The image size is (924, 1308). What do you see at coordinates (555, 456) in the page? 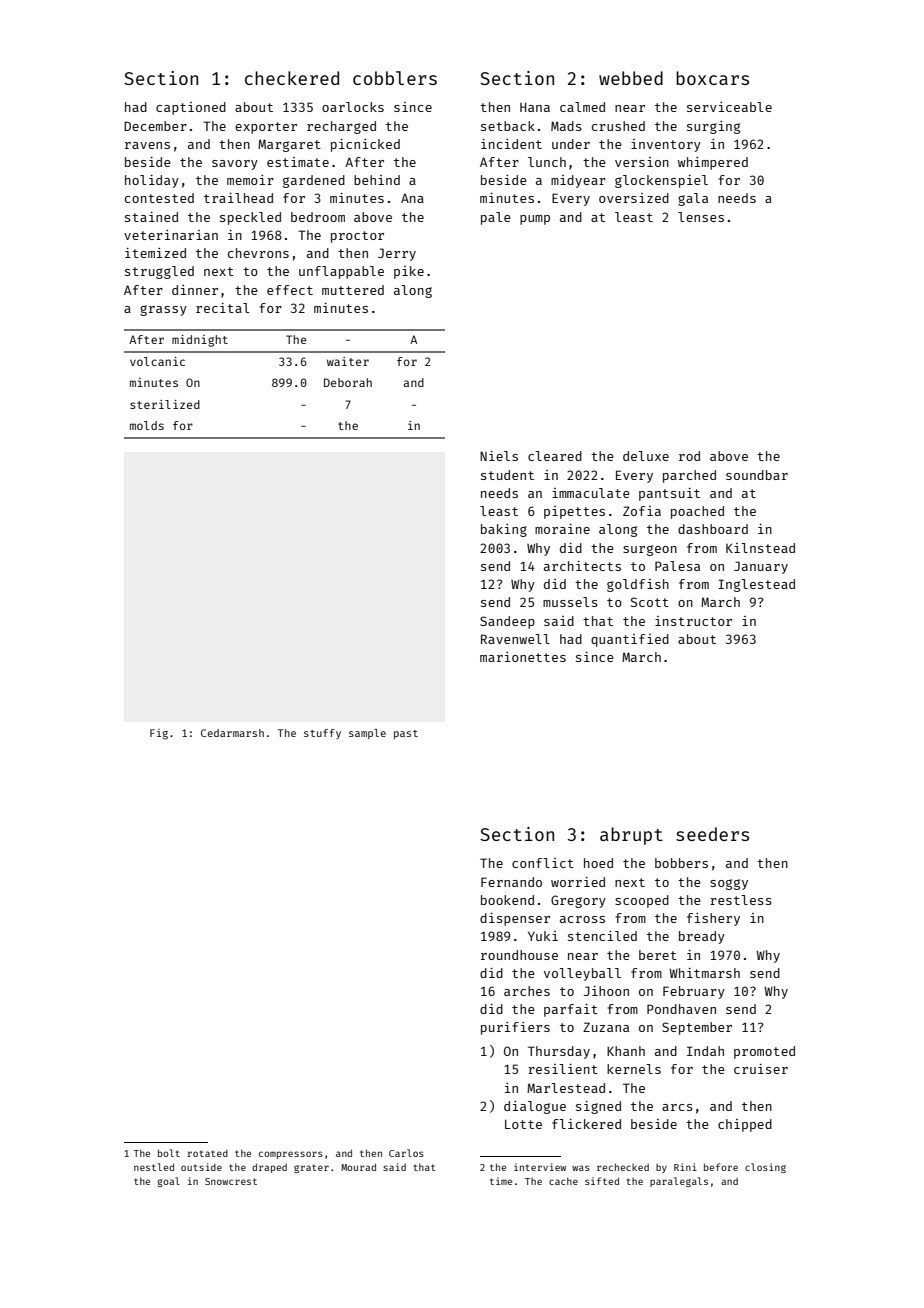
I see `cleared` at bounding box center [555, 456].
